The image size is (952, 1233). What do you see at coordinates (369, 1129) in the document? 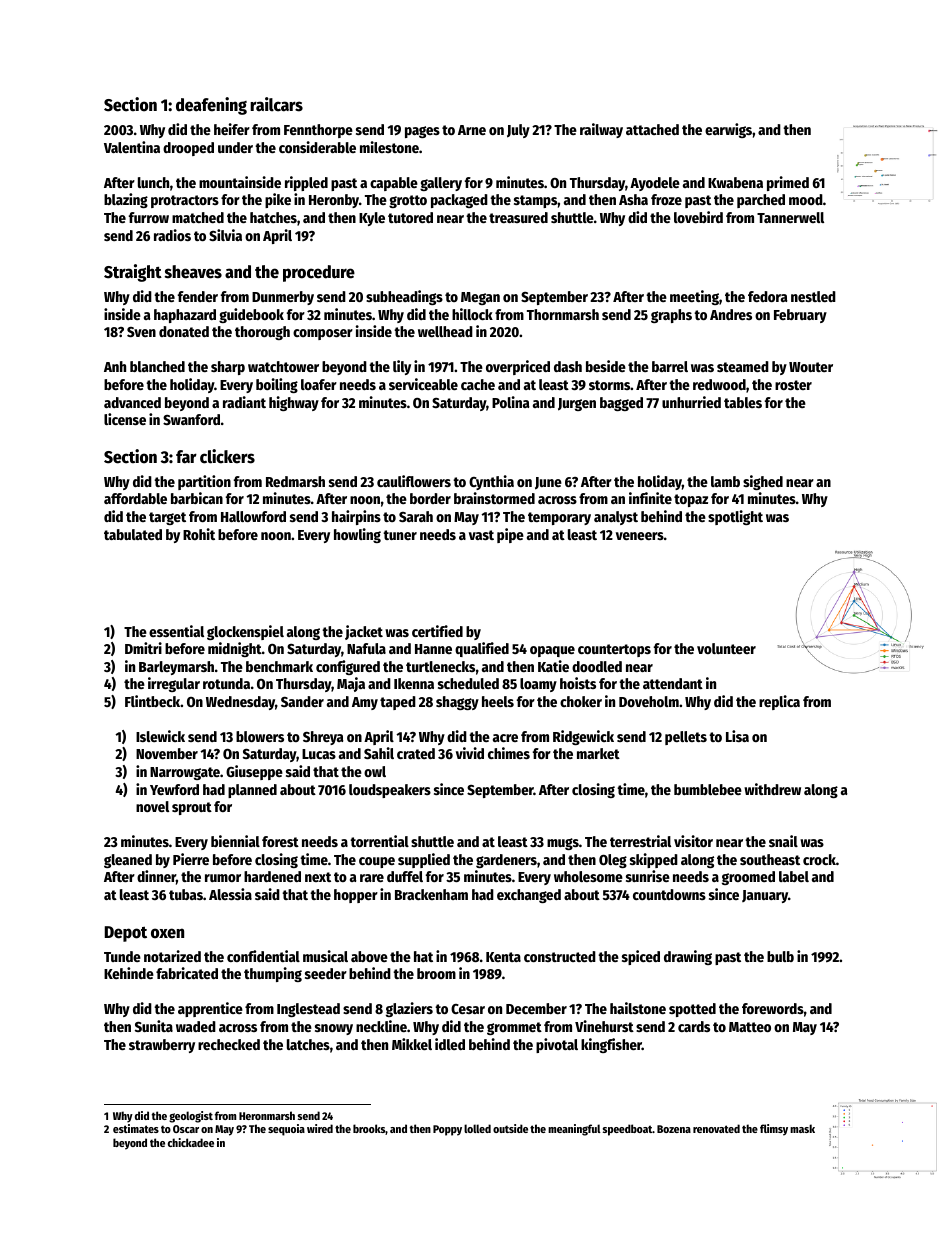
I see `brooks` at bounding box center [369, 1129].
